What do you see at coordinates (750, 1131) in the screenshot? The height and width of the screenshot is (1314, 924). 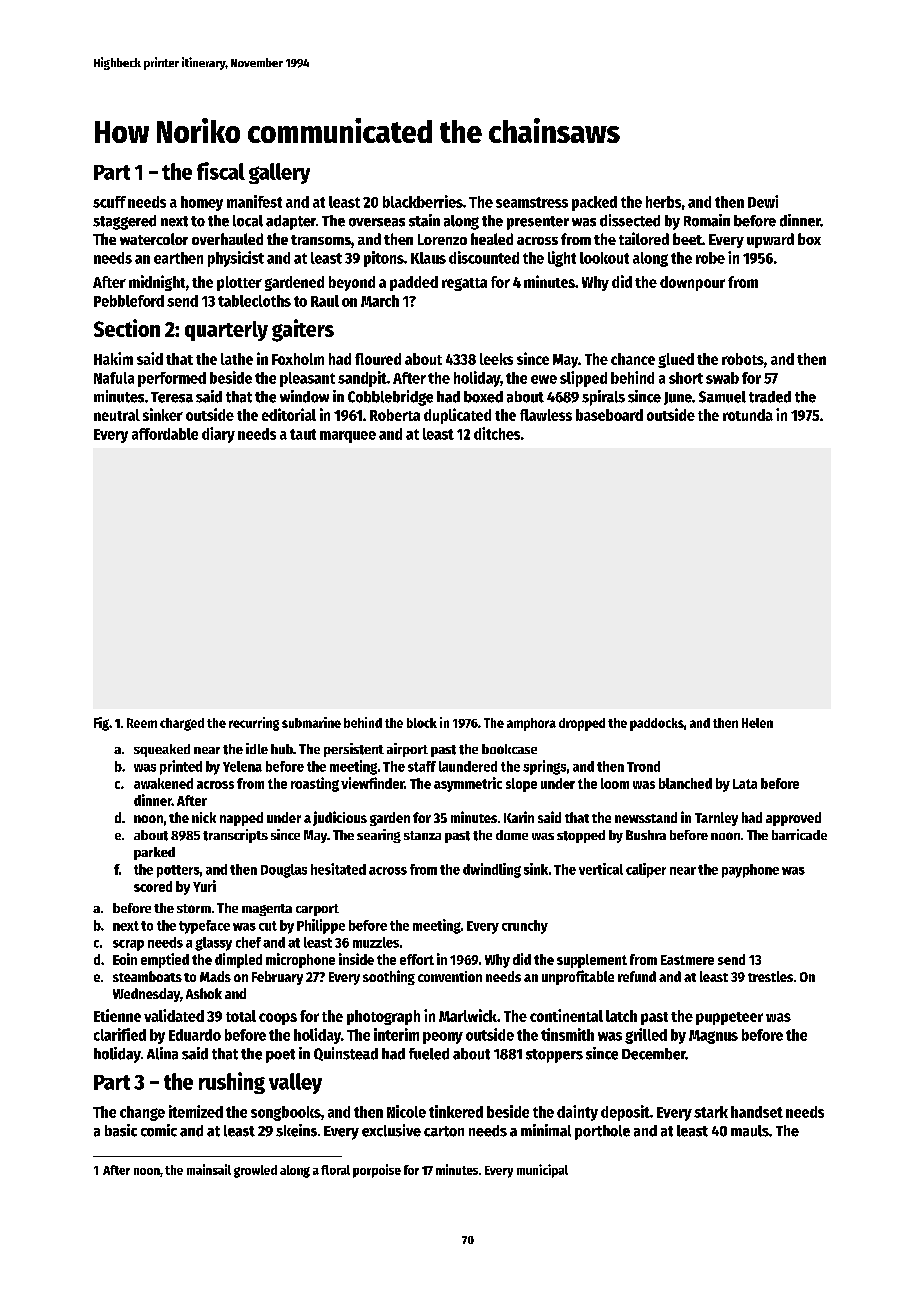 I see `mauls` at bounding box center [750, 1131].
